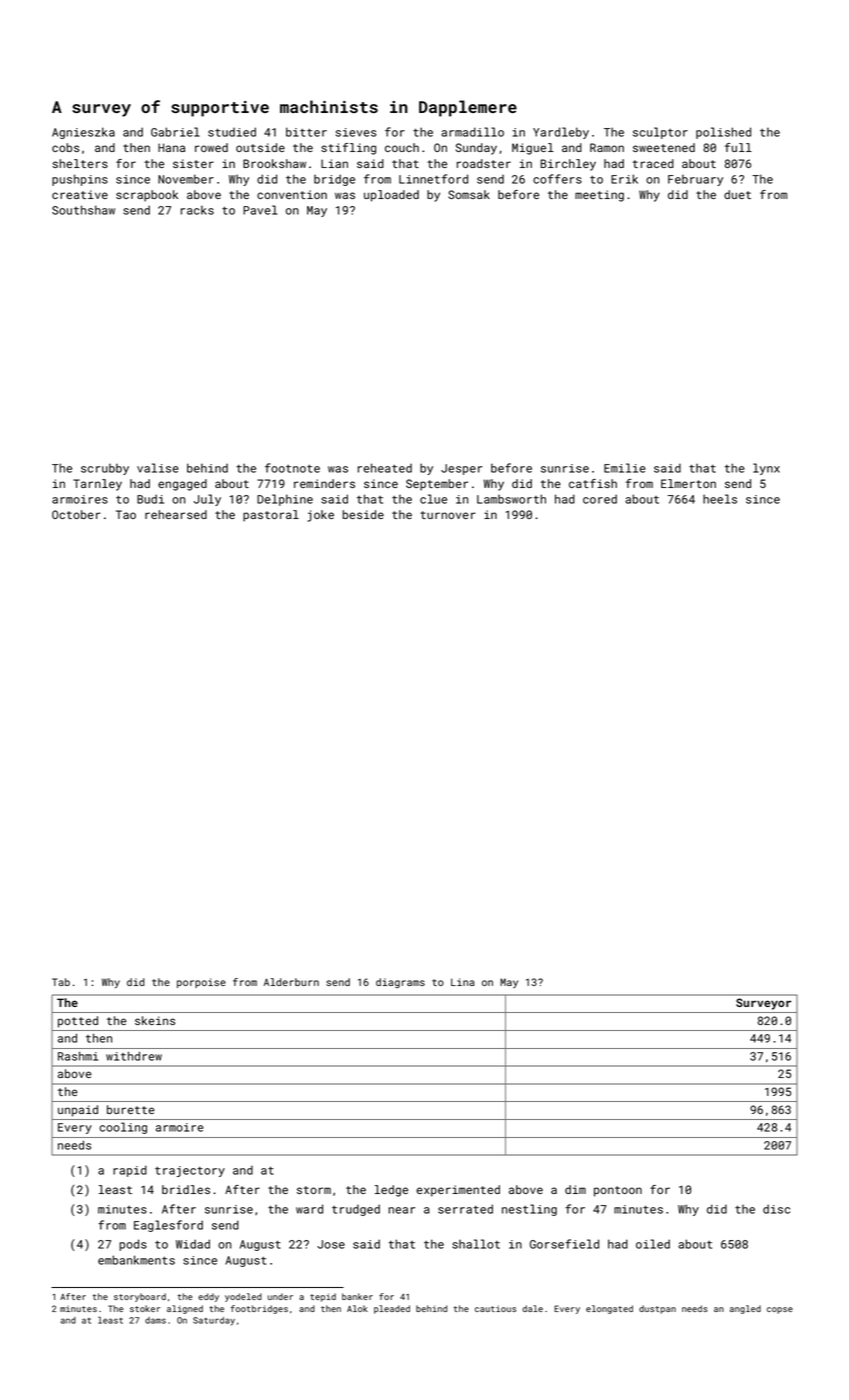 This screenshot has width=849, height=1400. I want to click on porpoise, so click(201, 983).
